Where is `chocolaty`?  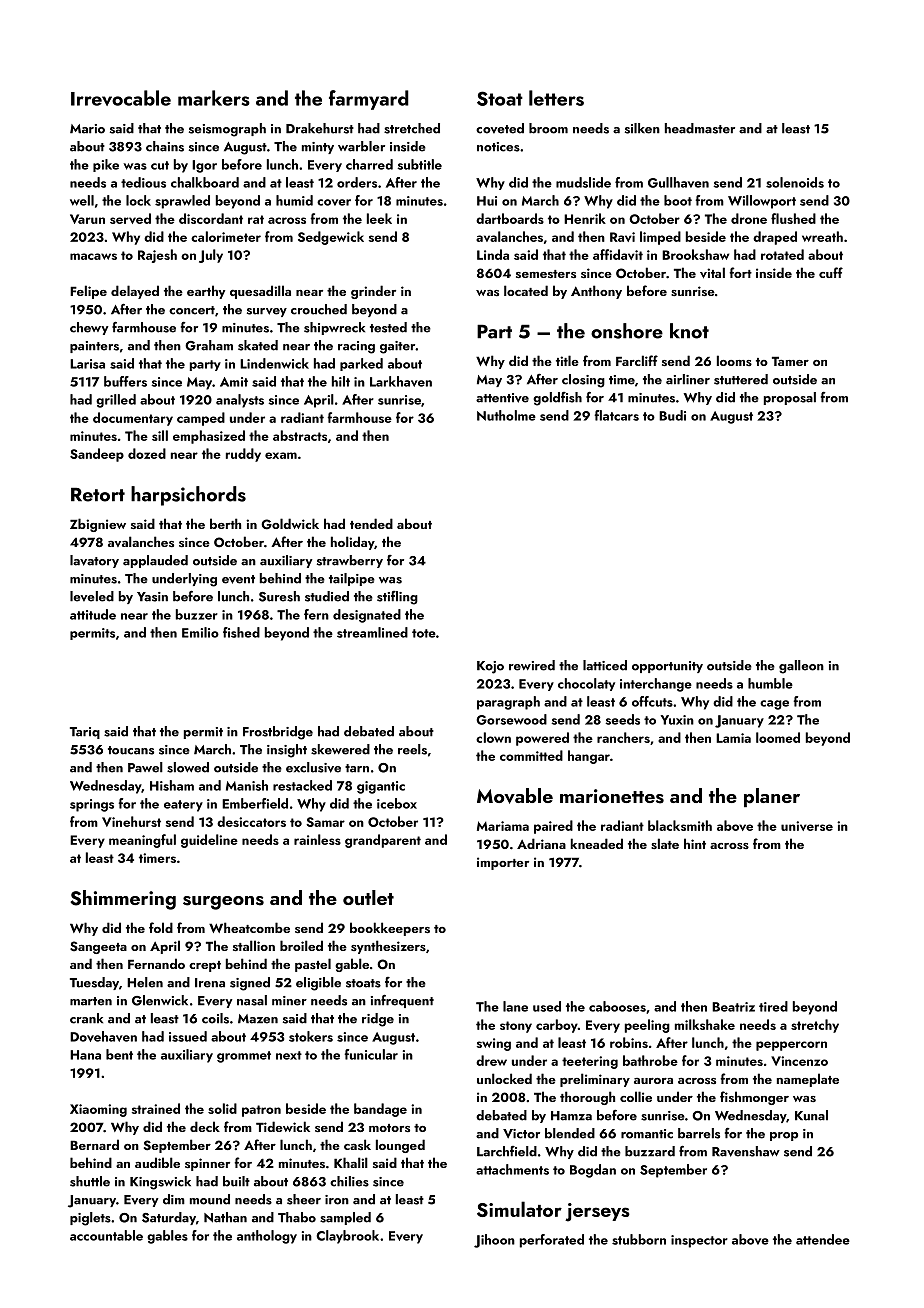
chocolaty is located at coordinates (586, 684).
